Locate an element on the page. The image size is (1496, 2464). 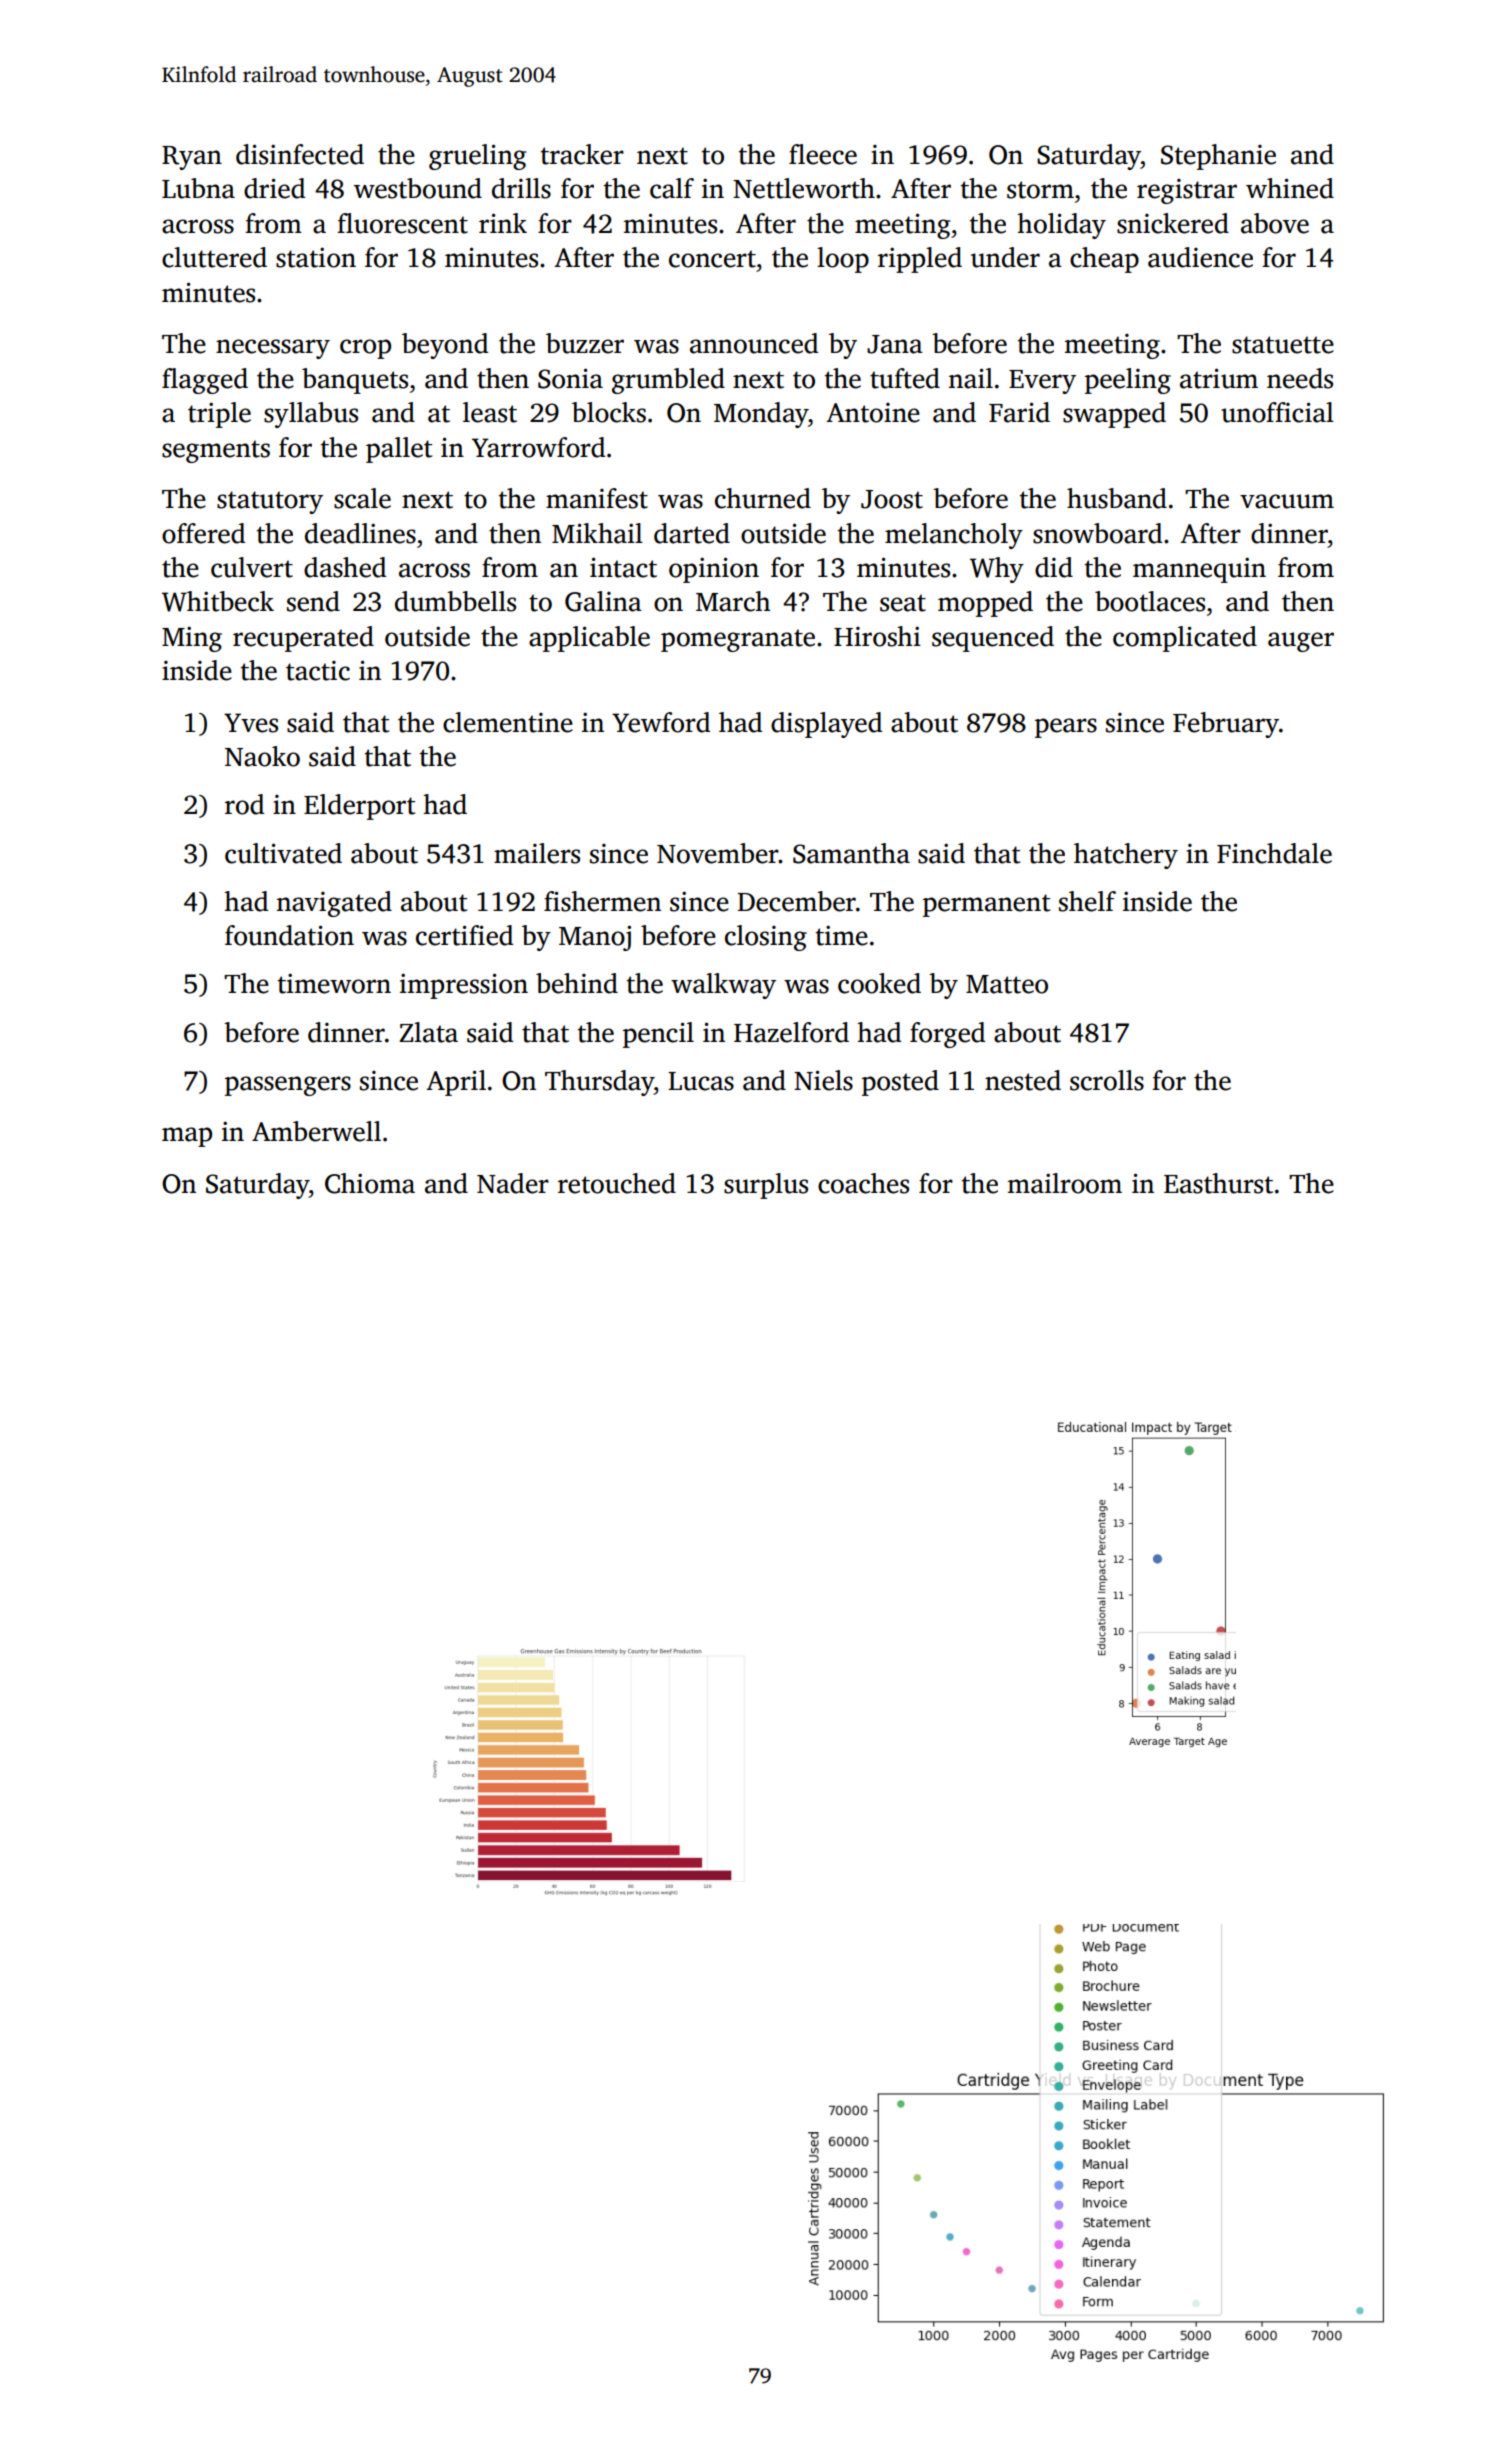
Stephanie is located at coordinates (1218, 157).
